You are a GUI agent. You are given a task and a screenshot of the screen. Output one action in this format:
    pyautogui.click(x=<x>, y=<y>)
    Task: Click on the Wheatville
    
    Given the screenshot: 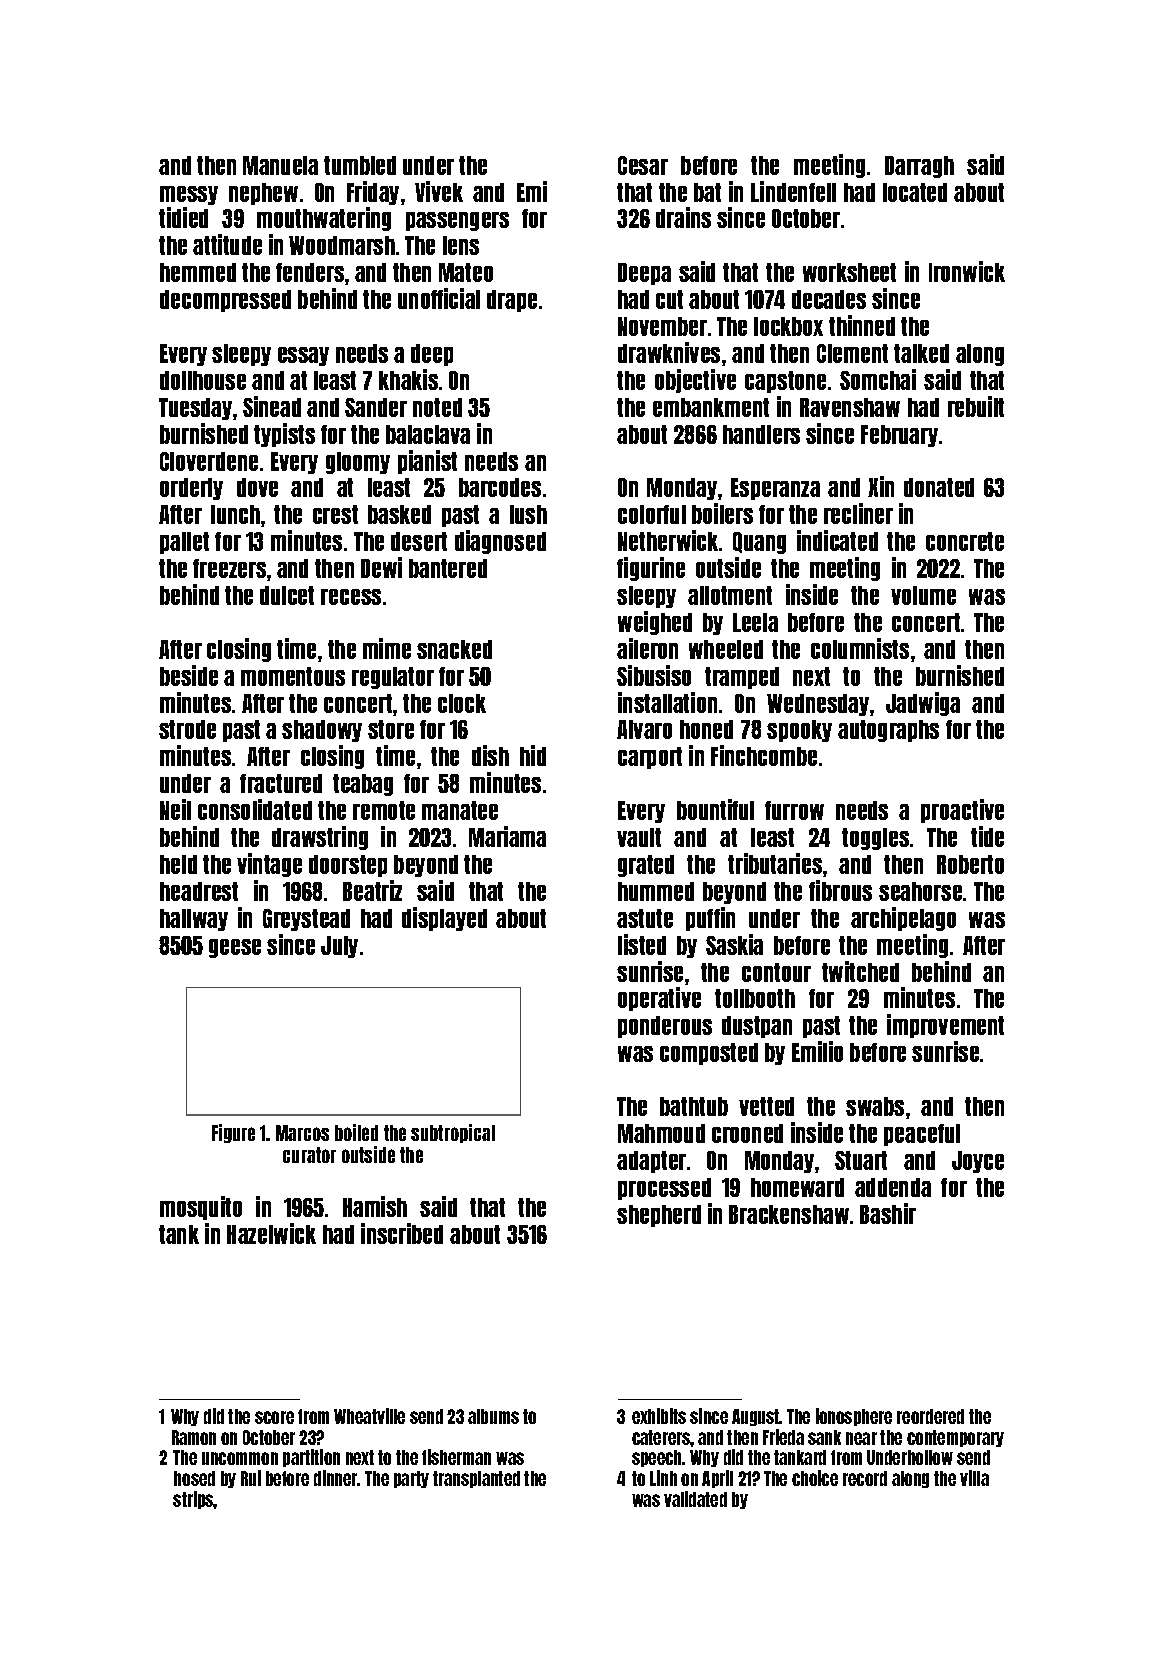 What is the action you would take?
    pyautogui.click(x=369, y=1416)
